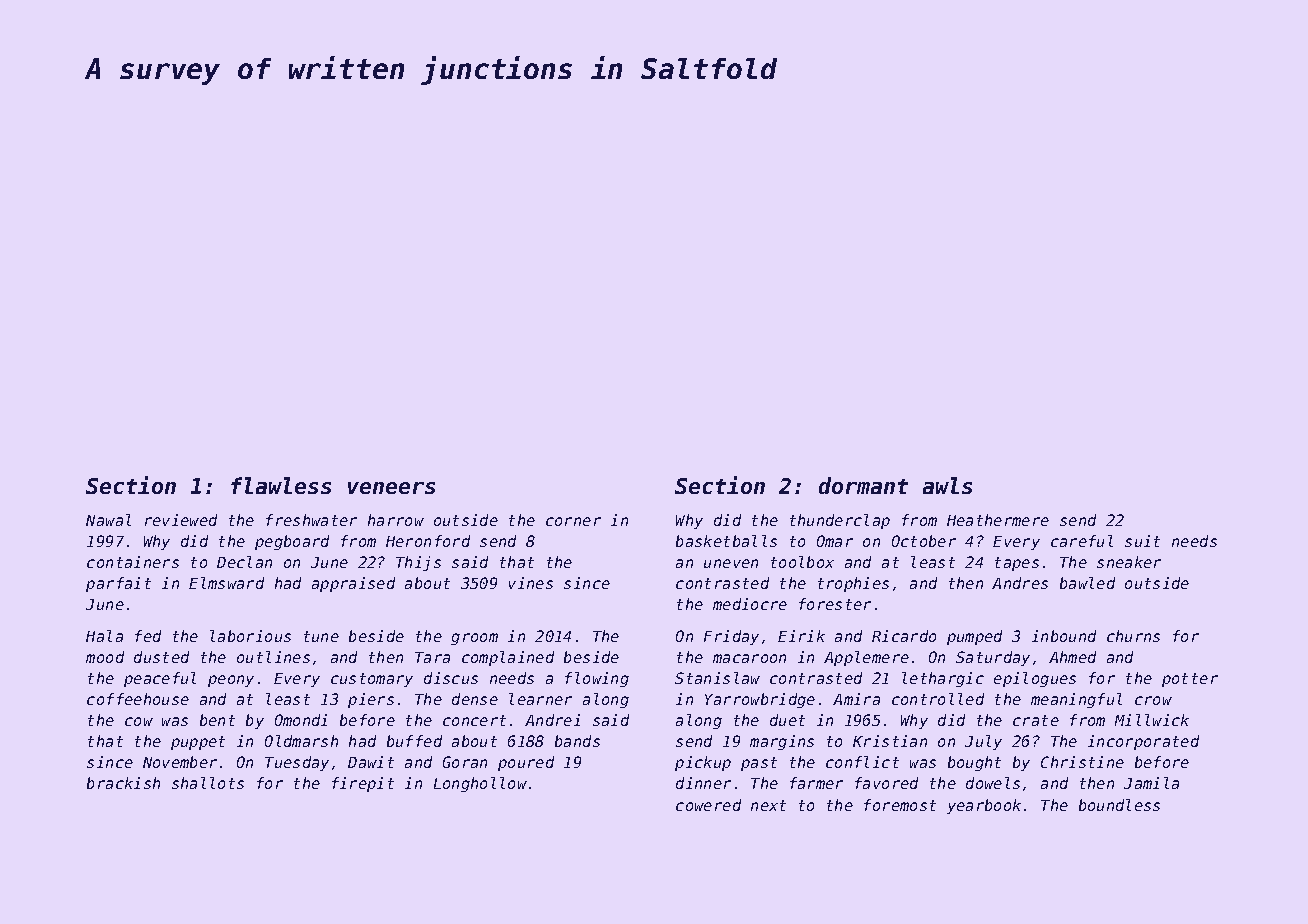 The width and height of the document is (1308, 924). I want to click on July, so click(983, 742).
